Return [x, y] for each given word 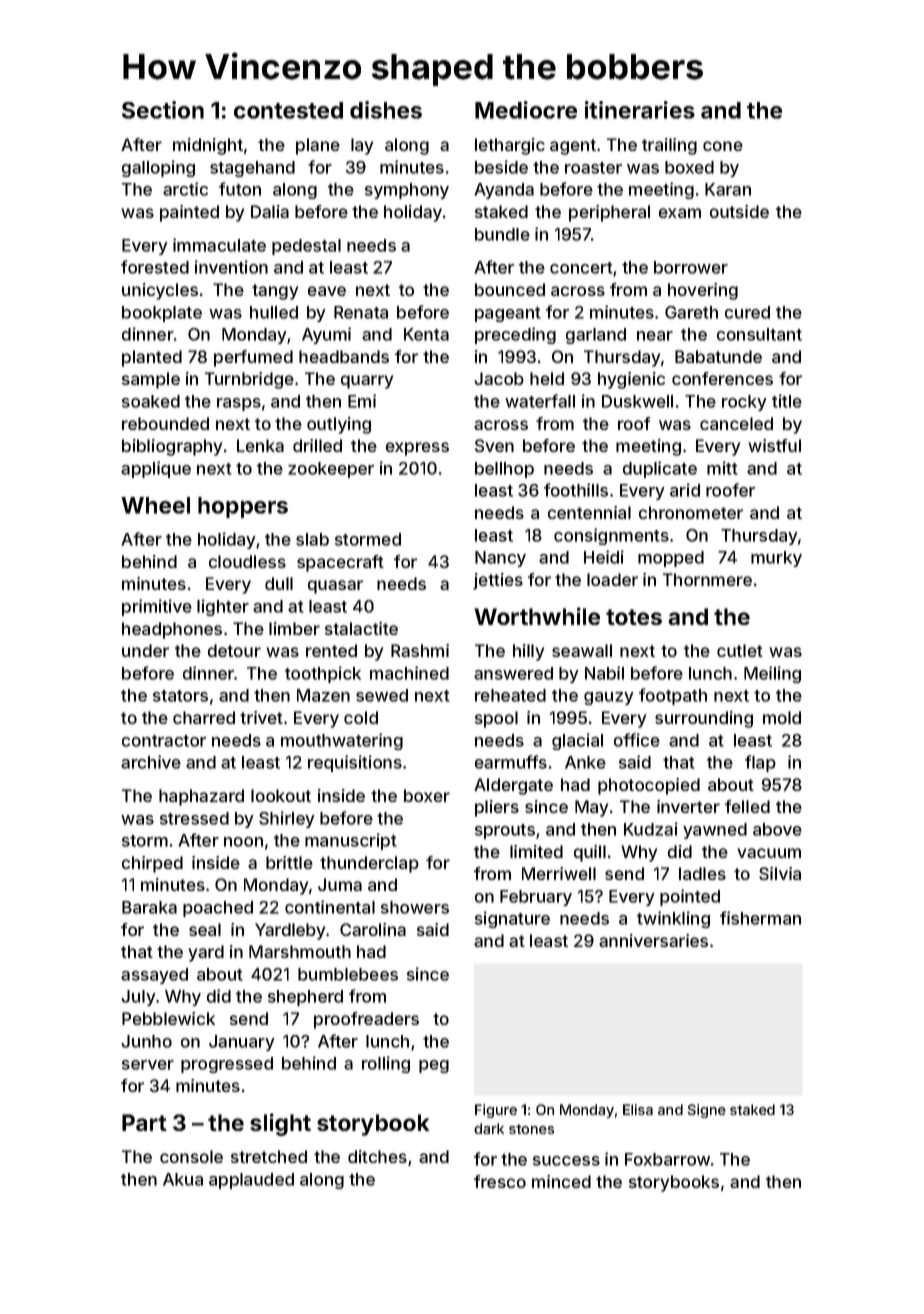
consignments [611, 536]
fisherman [760, 918]
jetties [498, 581]
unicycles [160, 291]
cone [723, 146]
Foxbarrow [667, 1159]
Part [144, 1122]
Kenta [426, 334]
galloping [158, 168]
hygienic [631, 380]
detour [234, 650]
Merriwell [559, 873]
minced [561, 1181]
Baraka [149, 907]
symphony [407, 191]
